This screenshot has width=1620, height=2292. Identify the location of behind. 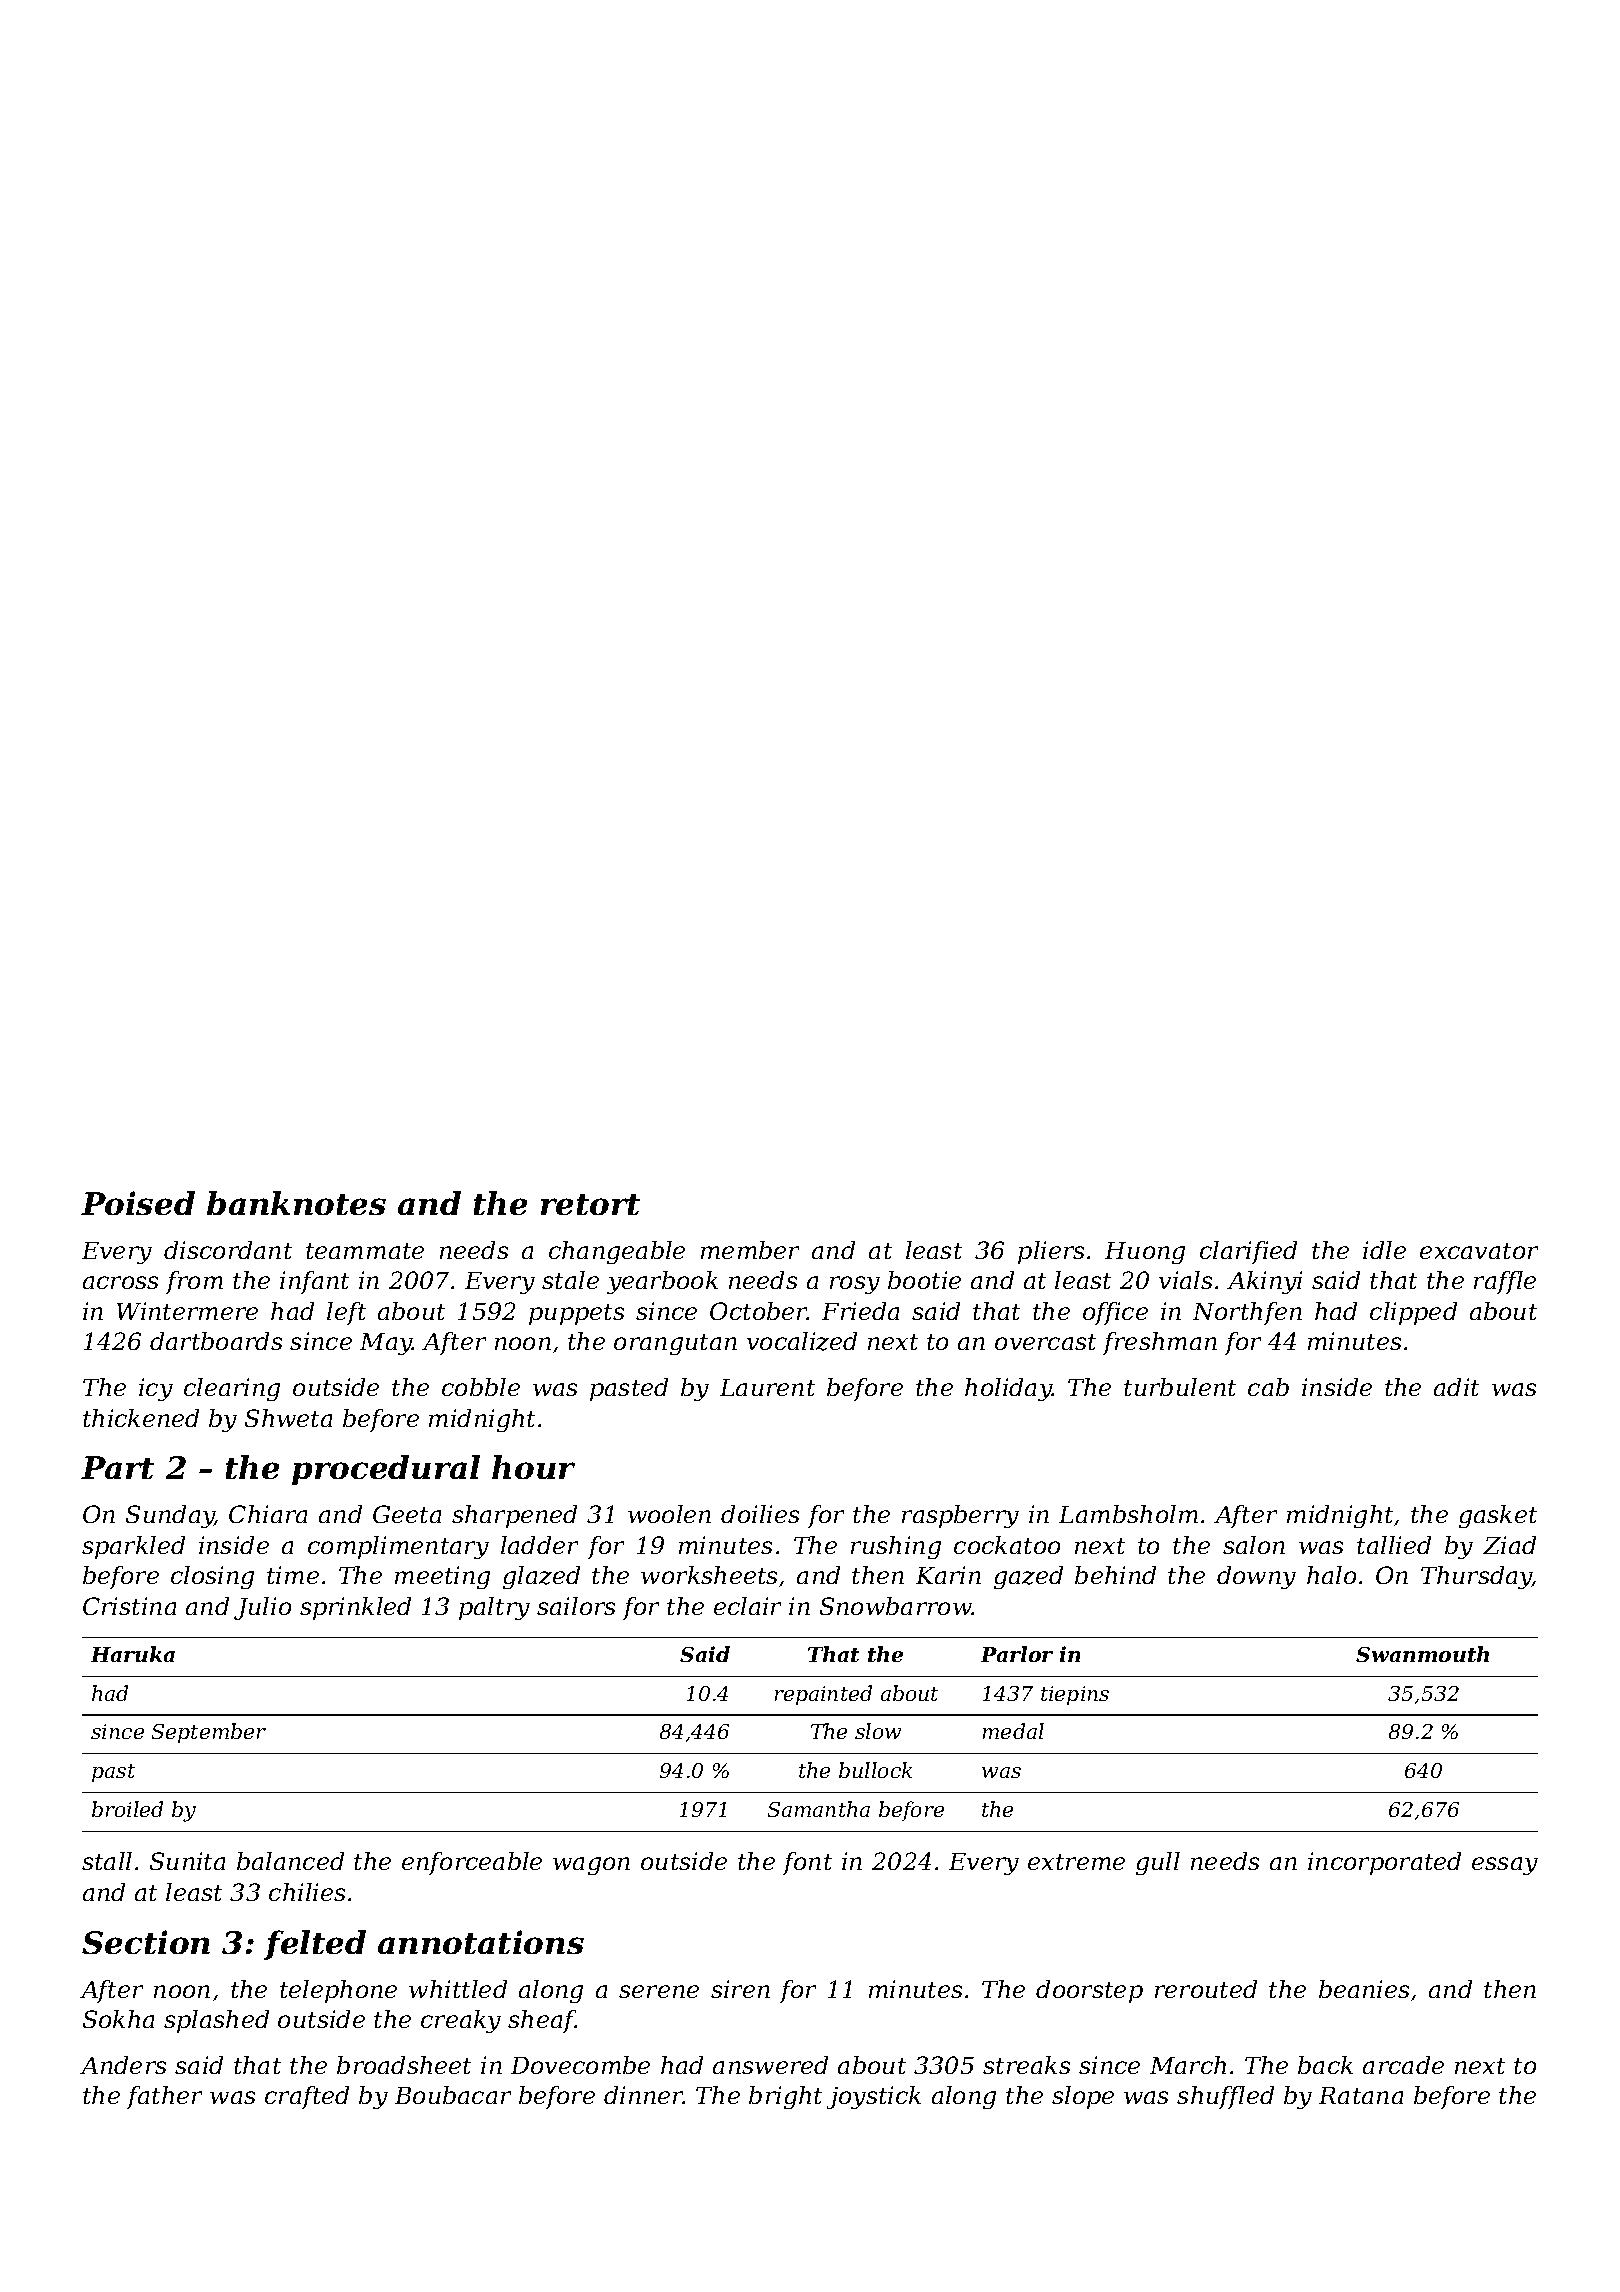
(1115, 1575).
